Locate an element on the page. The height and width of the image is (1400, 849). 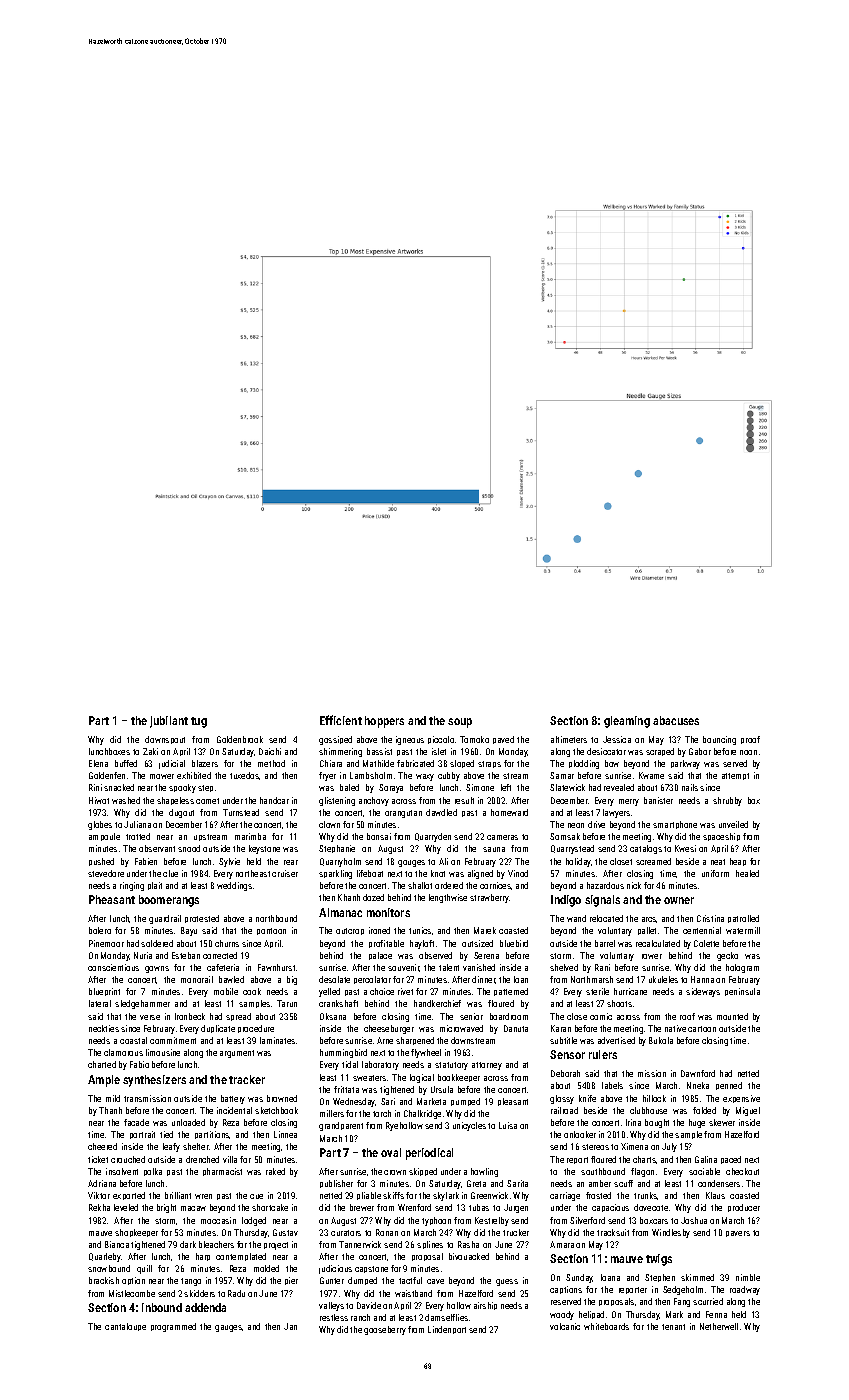
programmed is located at coordinates (173, 1327).
